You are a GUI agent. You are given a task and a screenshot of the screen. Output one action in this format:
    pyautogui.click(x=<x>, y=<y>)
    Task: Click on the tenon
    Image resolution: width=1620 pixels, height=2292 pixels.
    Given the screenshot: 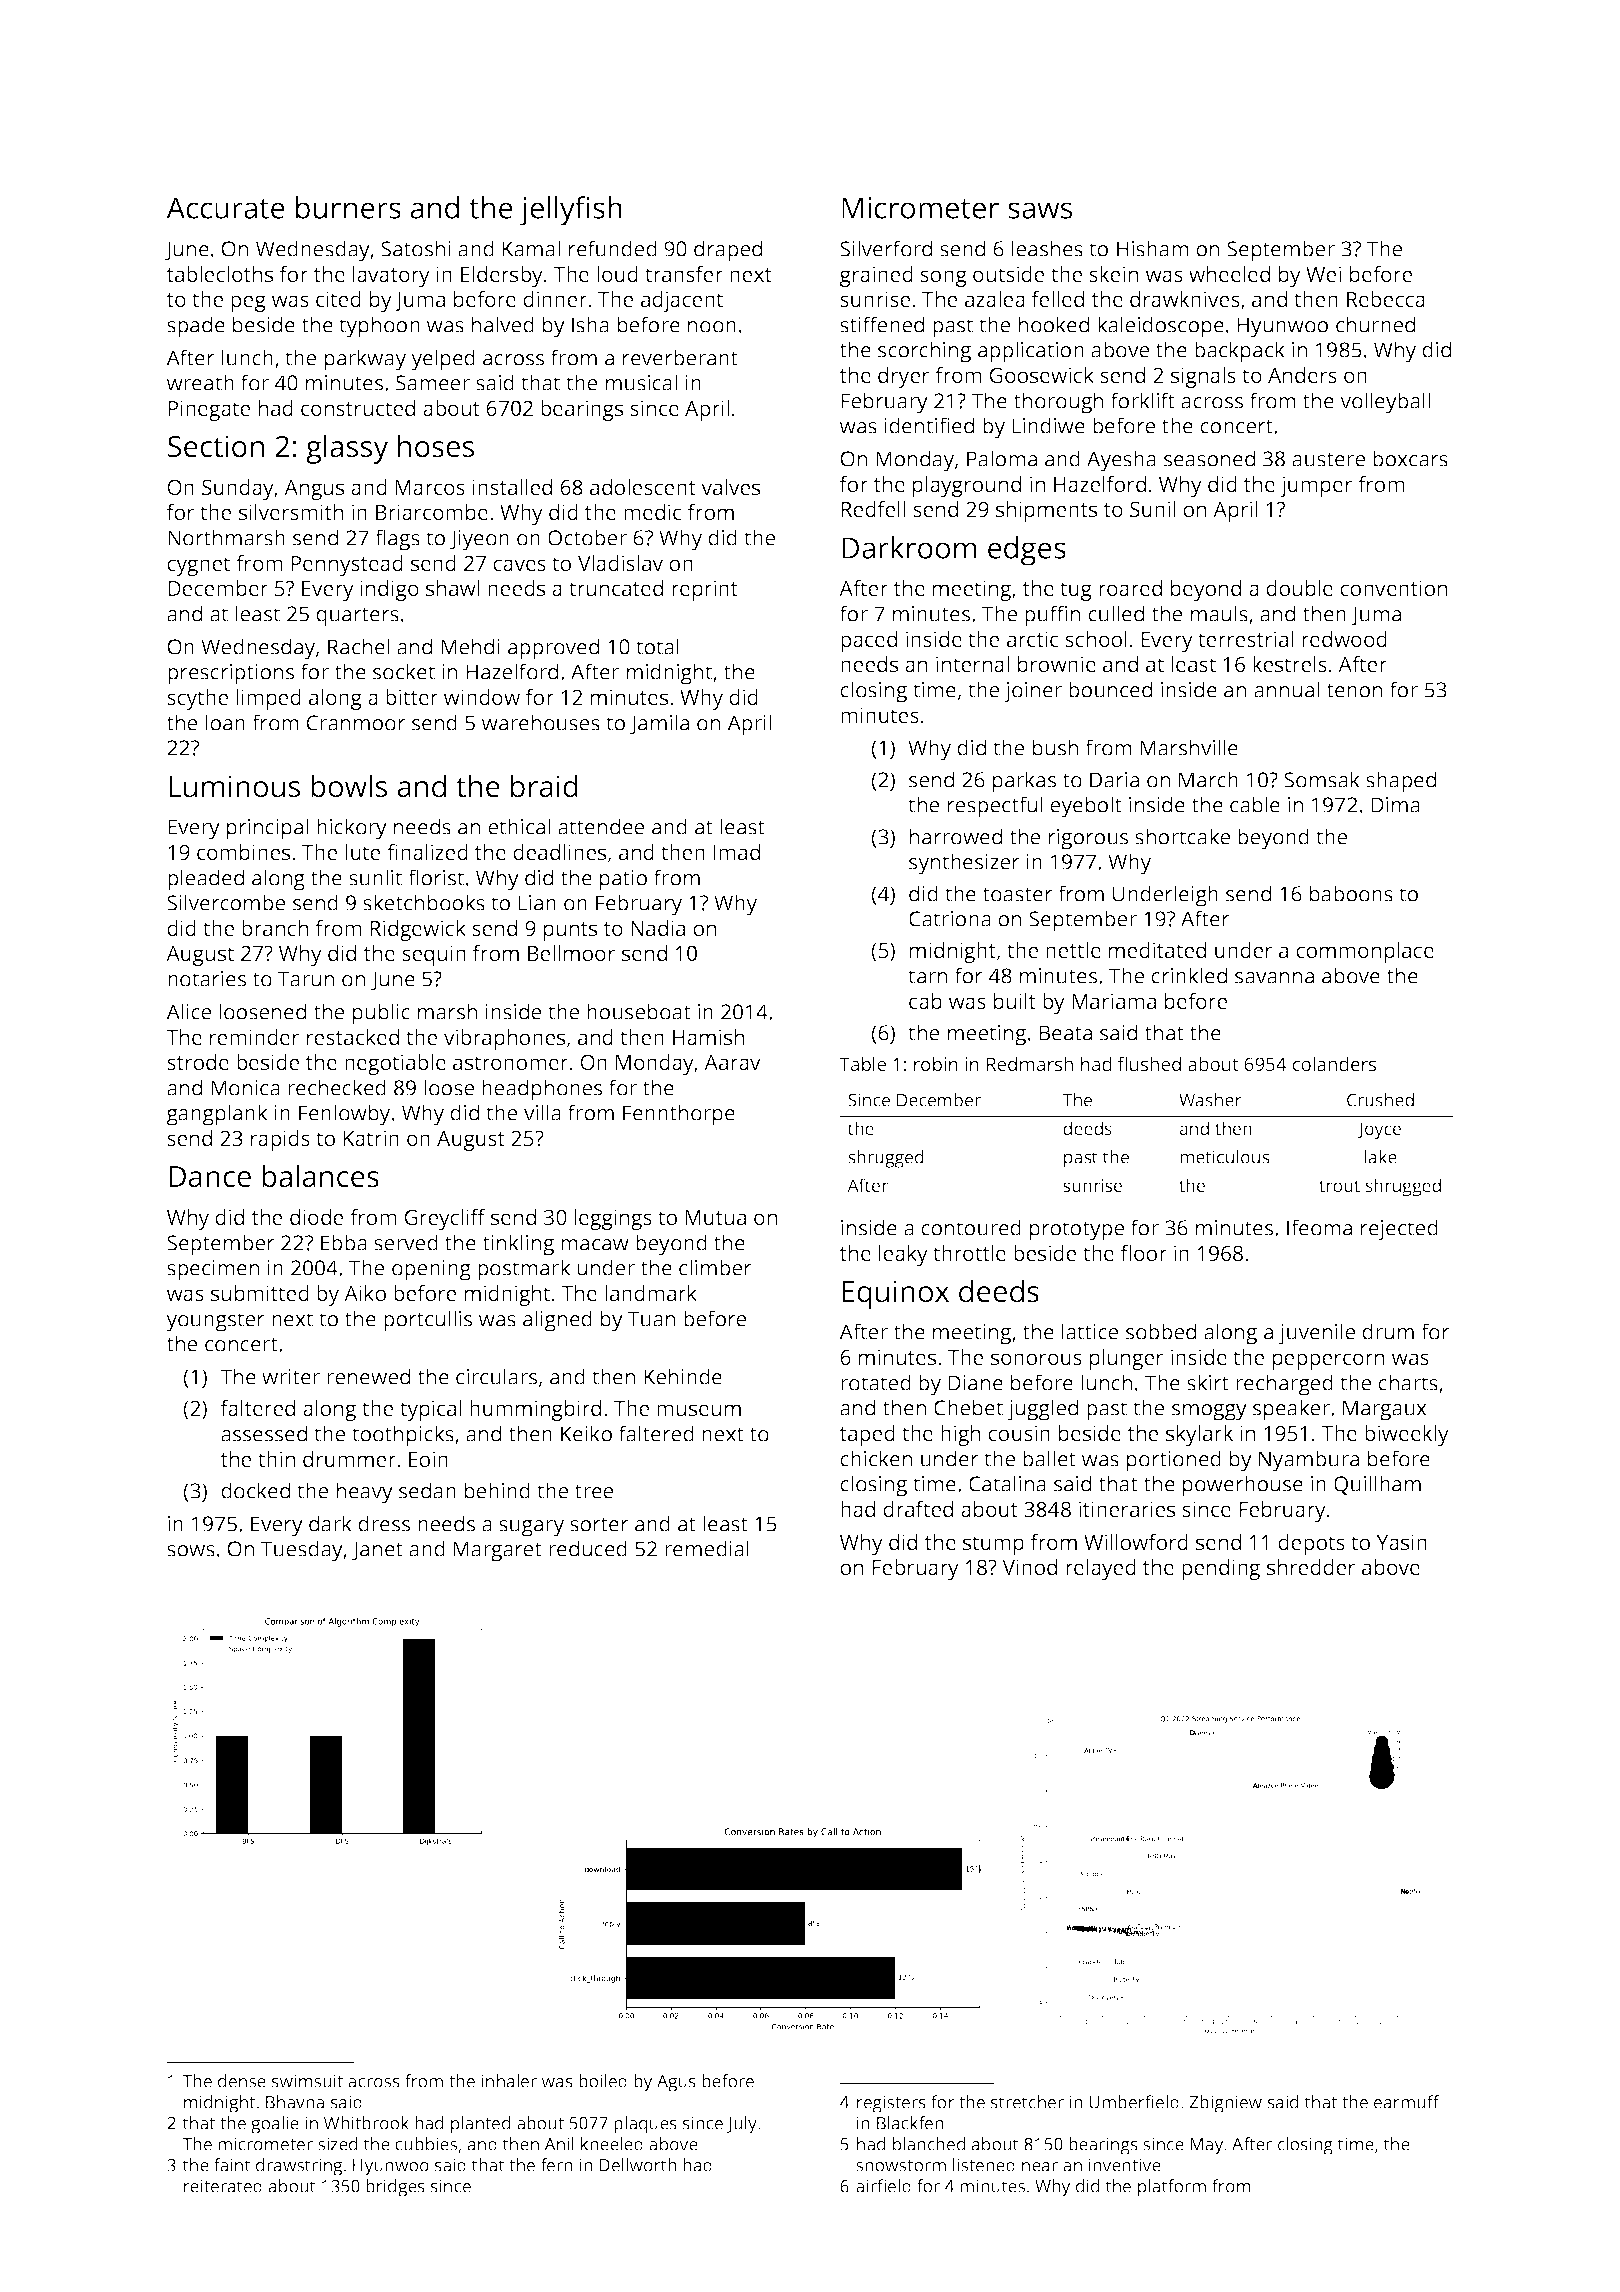 What is the action you would take?
    pyautogui.click(x=1354, y=690)
